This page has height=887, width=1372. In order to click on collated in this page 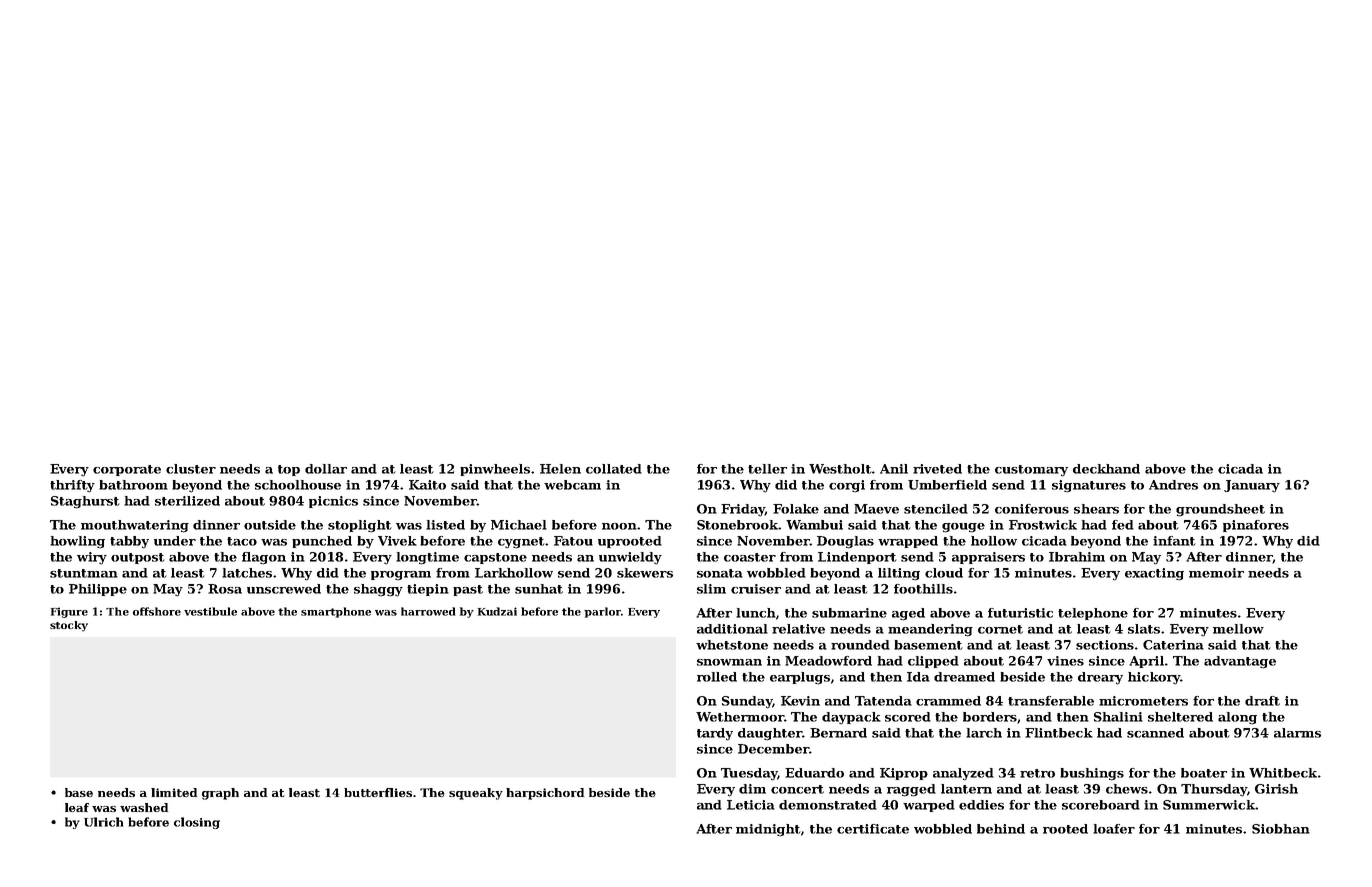, I will do `click(614, 469)`.
